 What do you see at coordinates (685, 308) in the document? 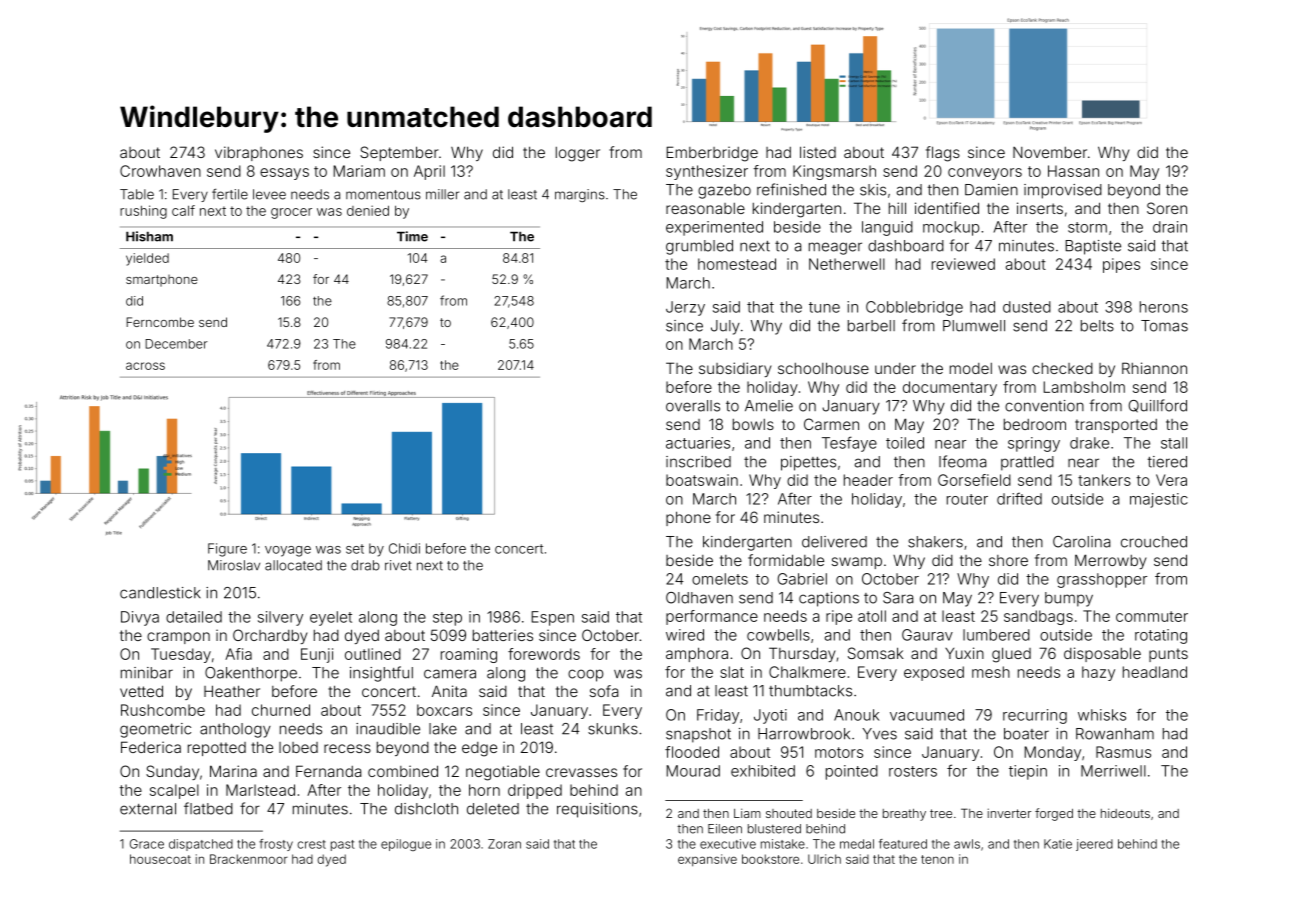
I see `Jerzy` at bounding box center [685, 308].
